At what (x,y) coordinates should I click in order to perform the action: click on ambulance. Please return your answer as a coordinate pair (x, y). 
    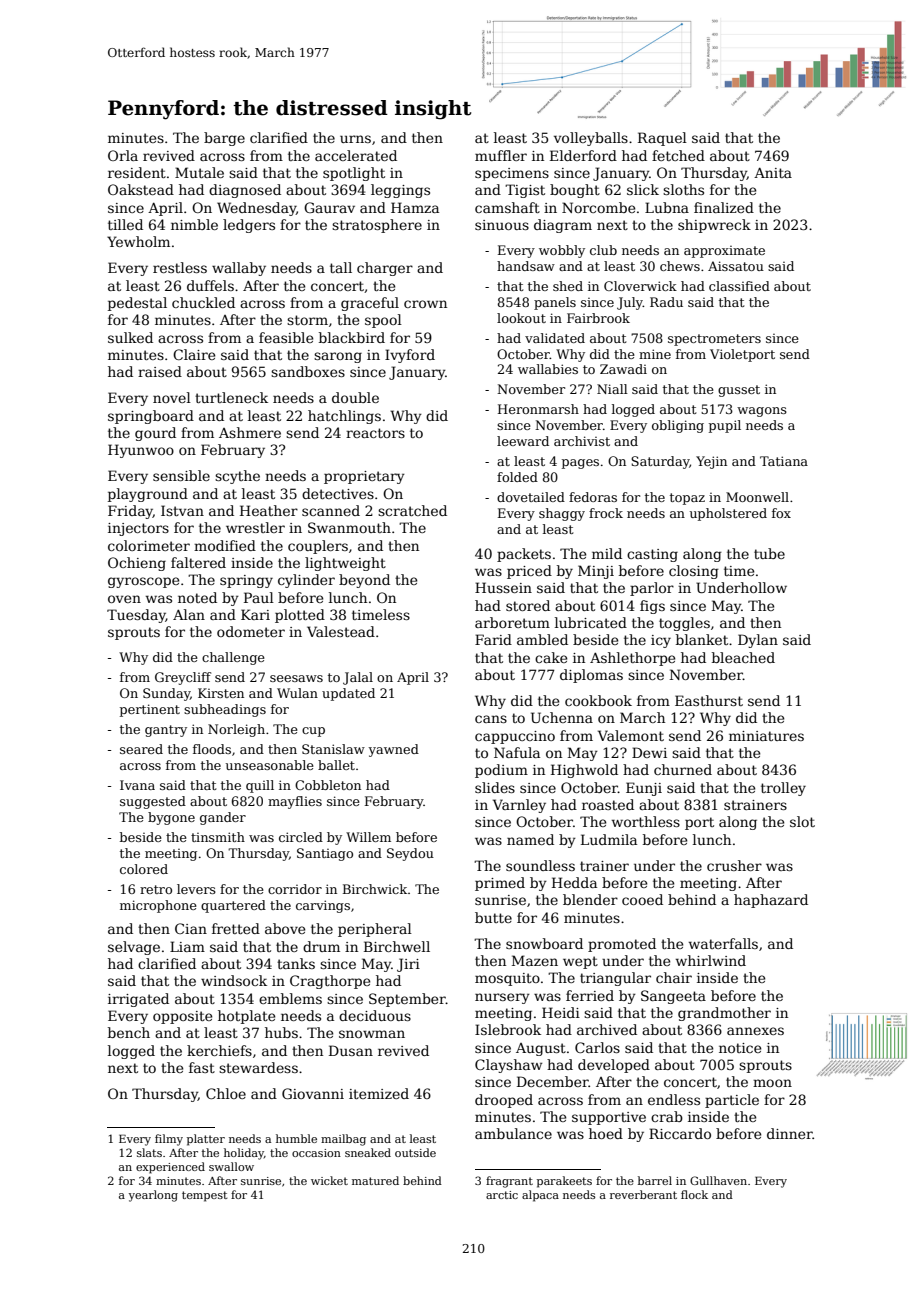
    Looking at the image, I should click on (513, 1133).
